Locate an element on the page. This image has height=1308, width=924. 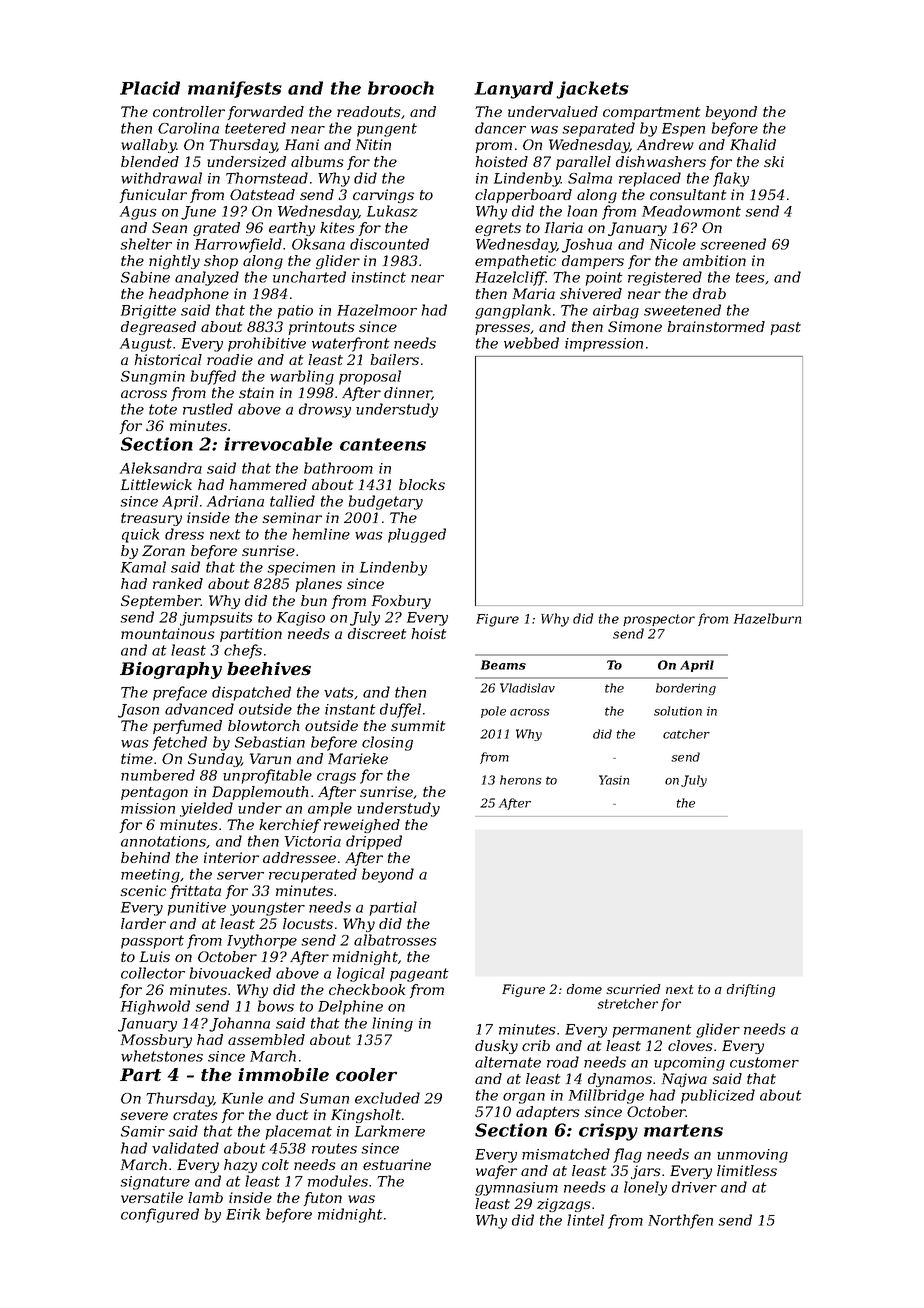
headphone is located at coordinates (189, 295).
